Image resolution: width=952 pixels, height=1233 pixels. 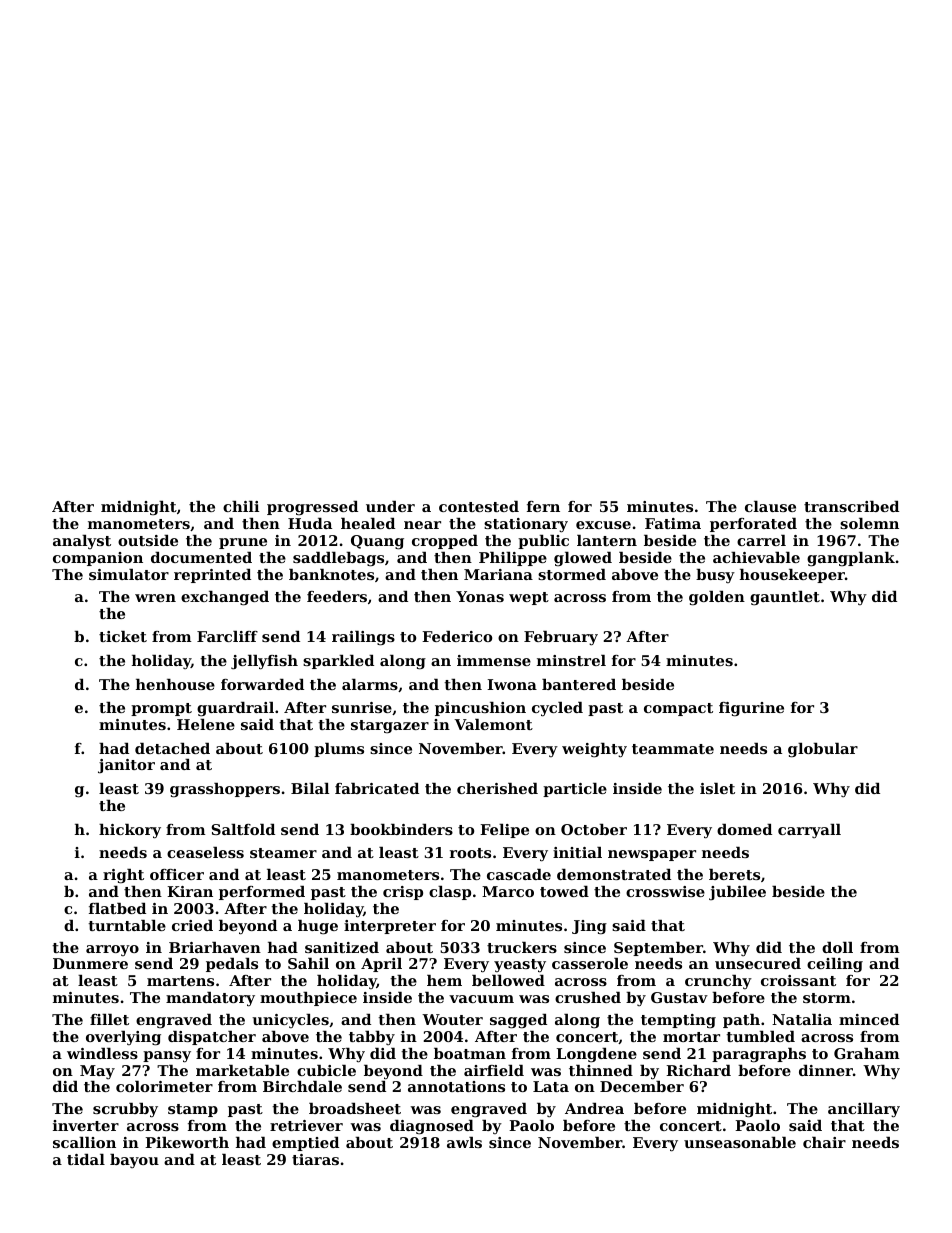 What do you see at coordinates (526, 525) in the screenshot?
I see `stationary` at bounding box center [526, 525].
